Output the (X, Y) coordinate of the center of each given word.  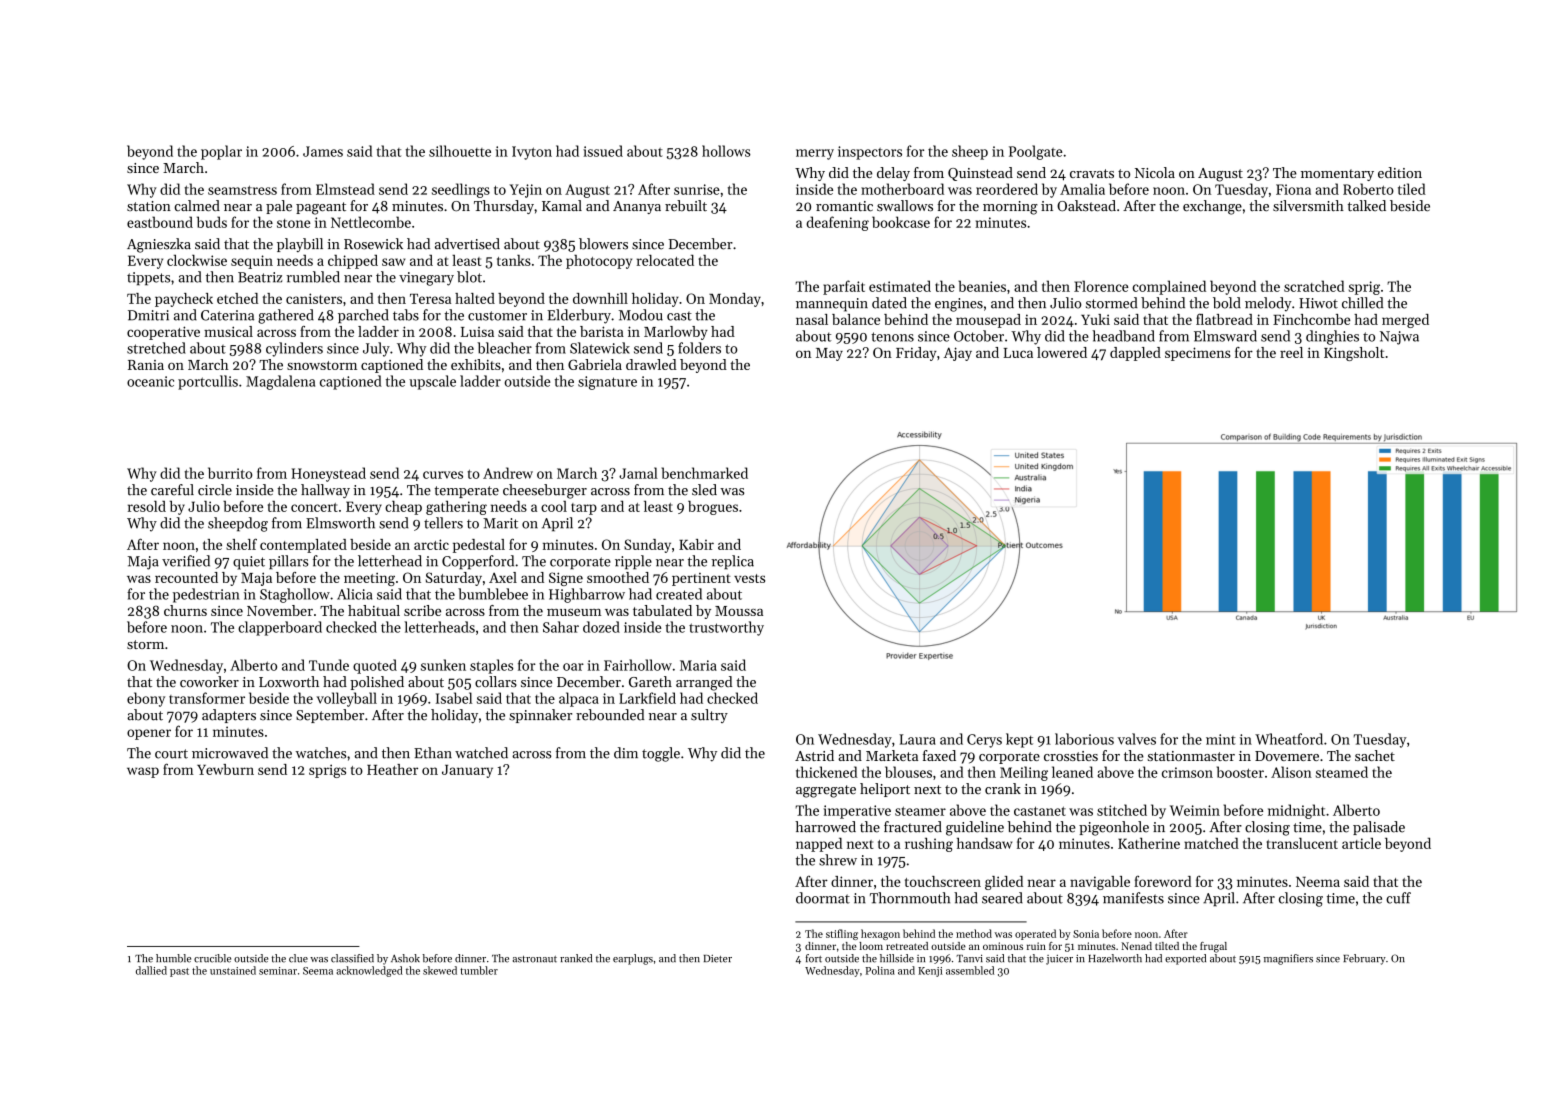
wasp (143, 772)
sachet (1375, 755)
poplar (221, 152)
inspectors (870, 153)
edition (1400, 172)
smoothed (618, 577)
